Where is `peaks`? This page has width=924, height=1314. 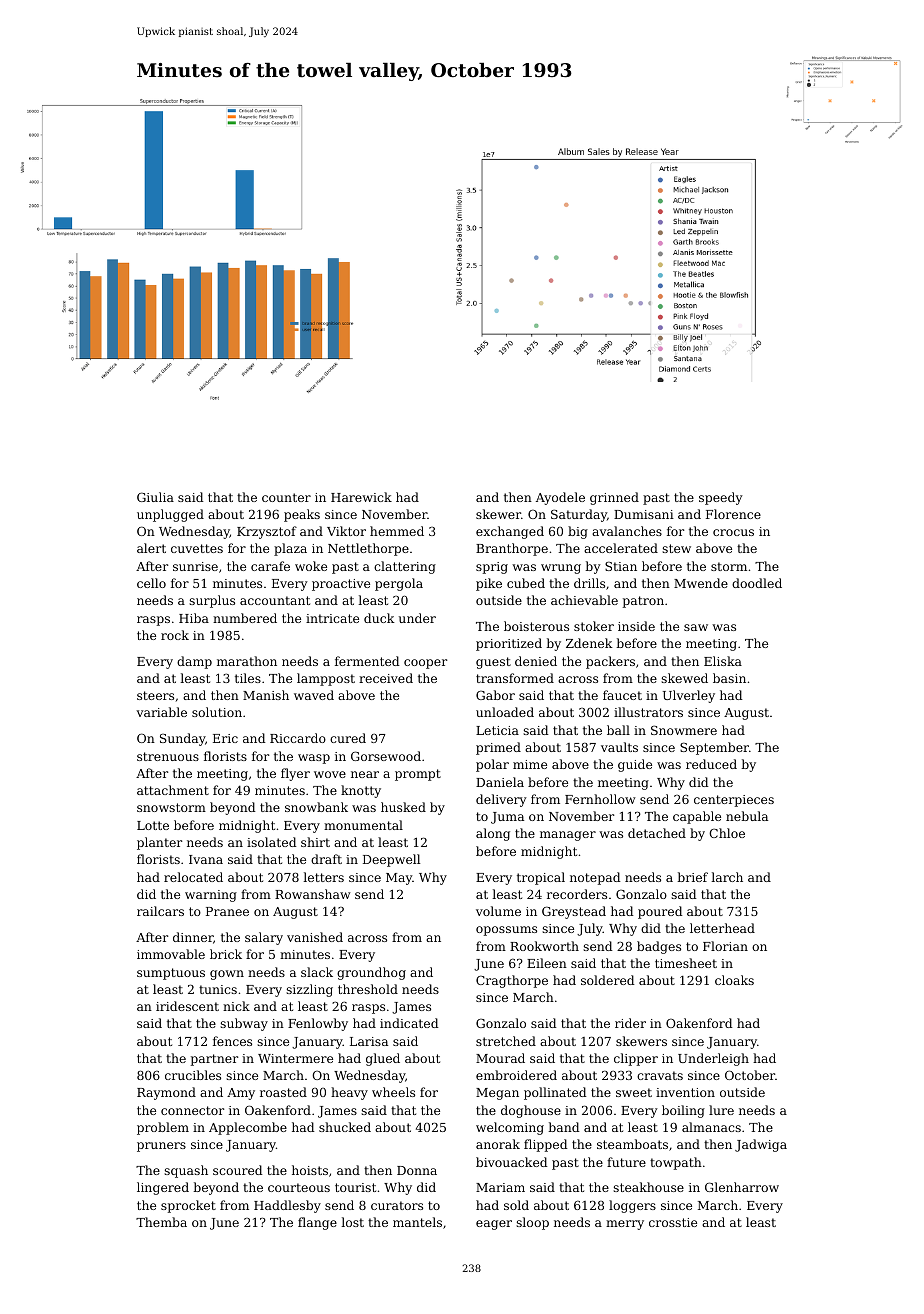 peaks is located at coordinates (302, 515).
